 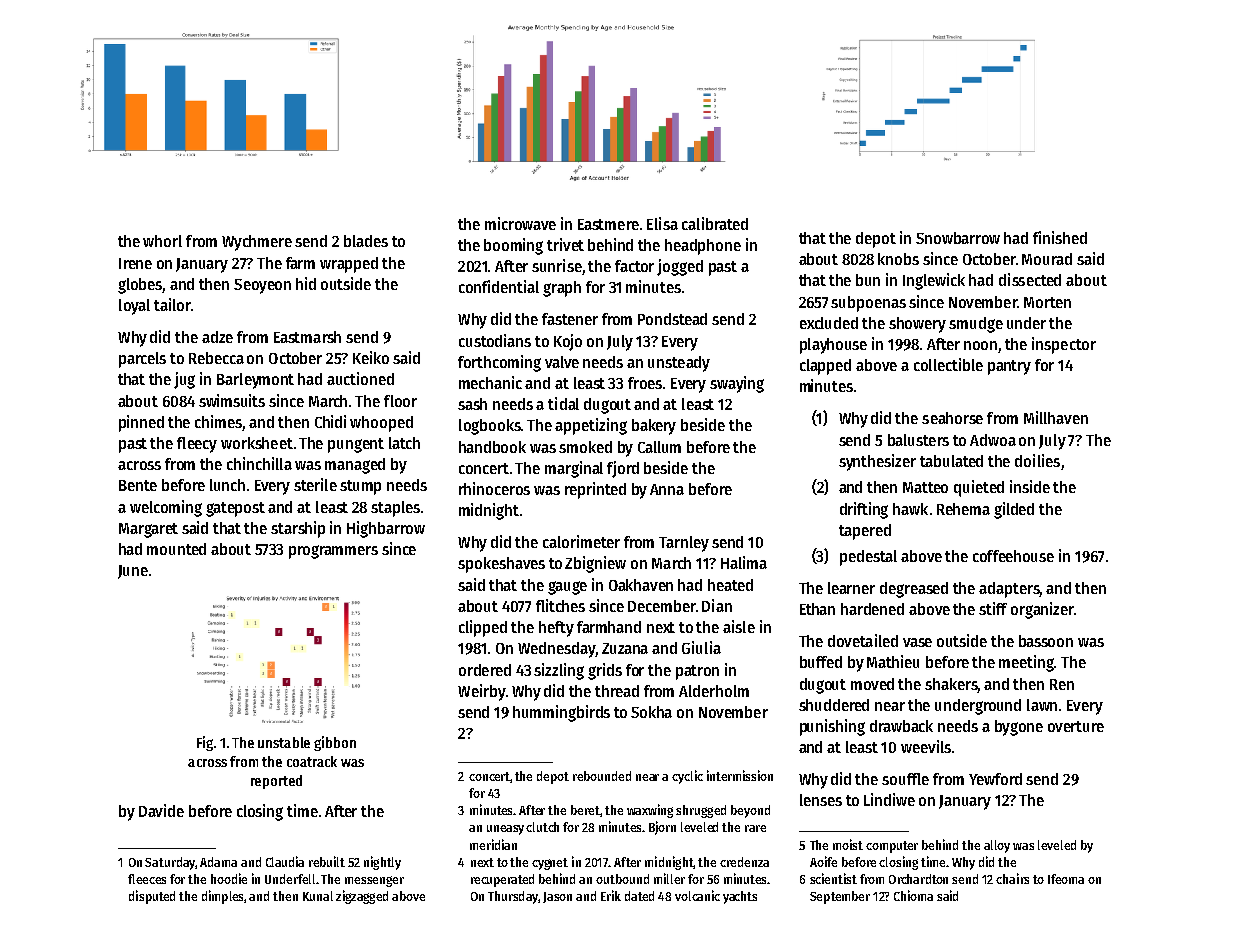 I want to click on Lindiwe, so click(x=889, y=799).
